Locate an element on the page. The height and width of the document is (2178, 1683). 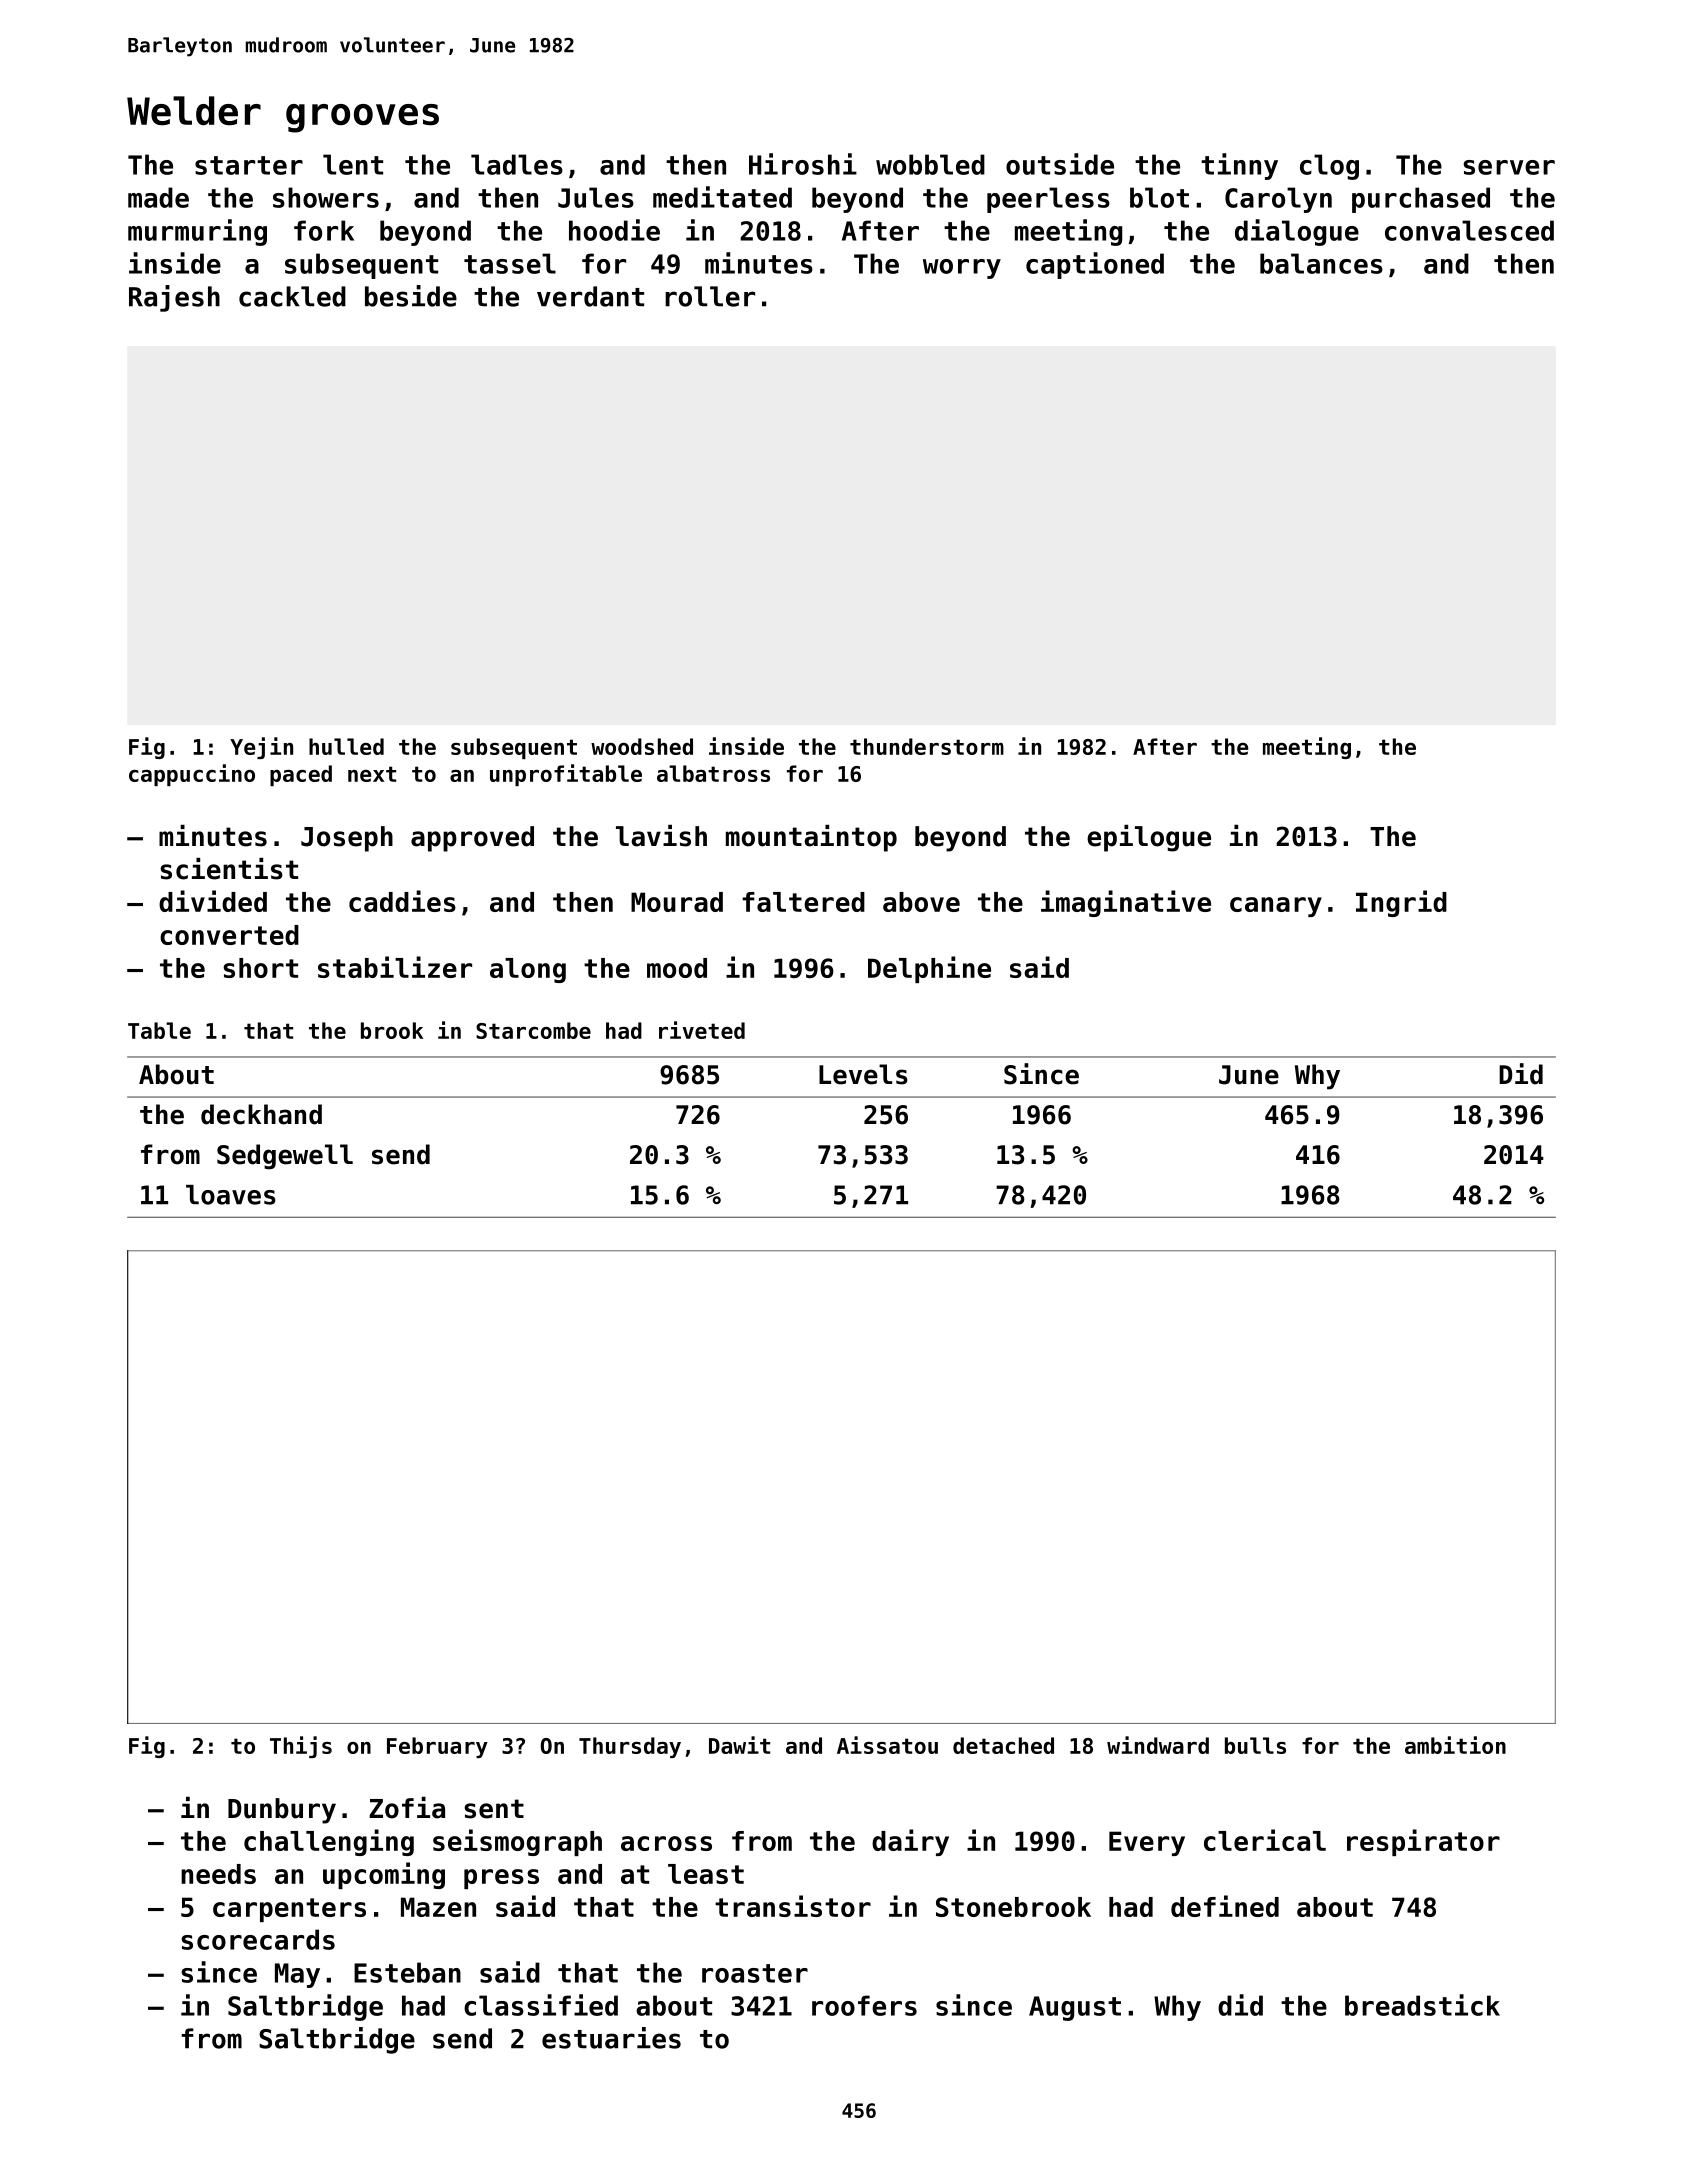
thunderstorm is located at coordinates (927, 746).
